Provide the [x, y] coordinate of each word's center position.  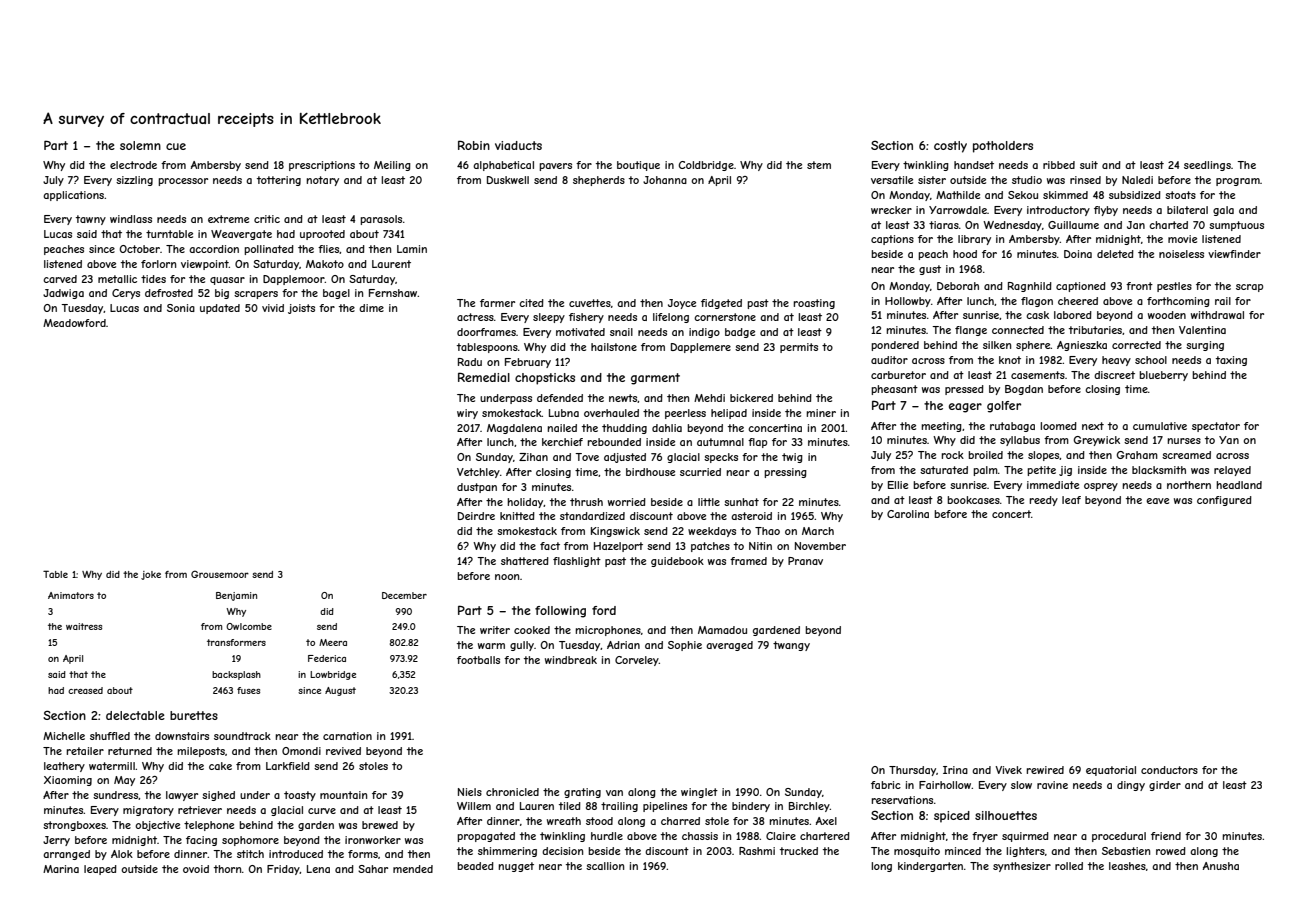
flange [971, 331]
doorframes [486, 332]
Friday [283, 870]
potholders [1003, 147]
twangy [791, 646]
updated [220, 309]
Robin [474, 145]
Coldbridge [706, 166]
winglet [699, 793]
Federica [327, 658]
